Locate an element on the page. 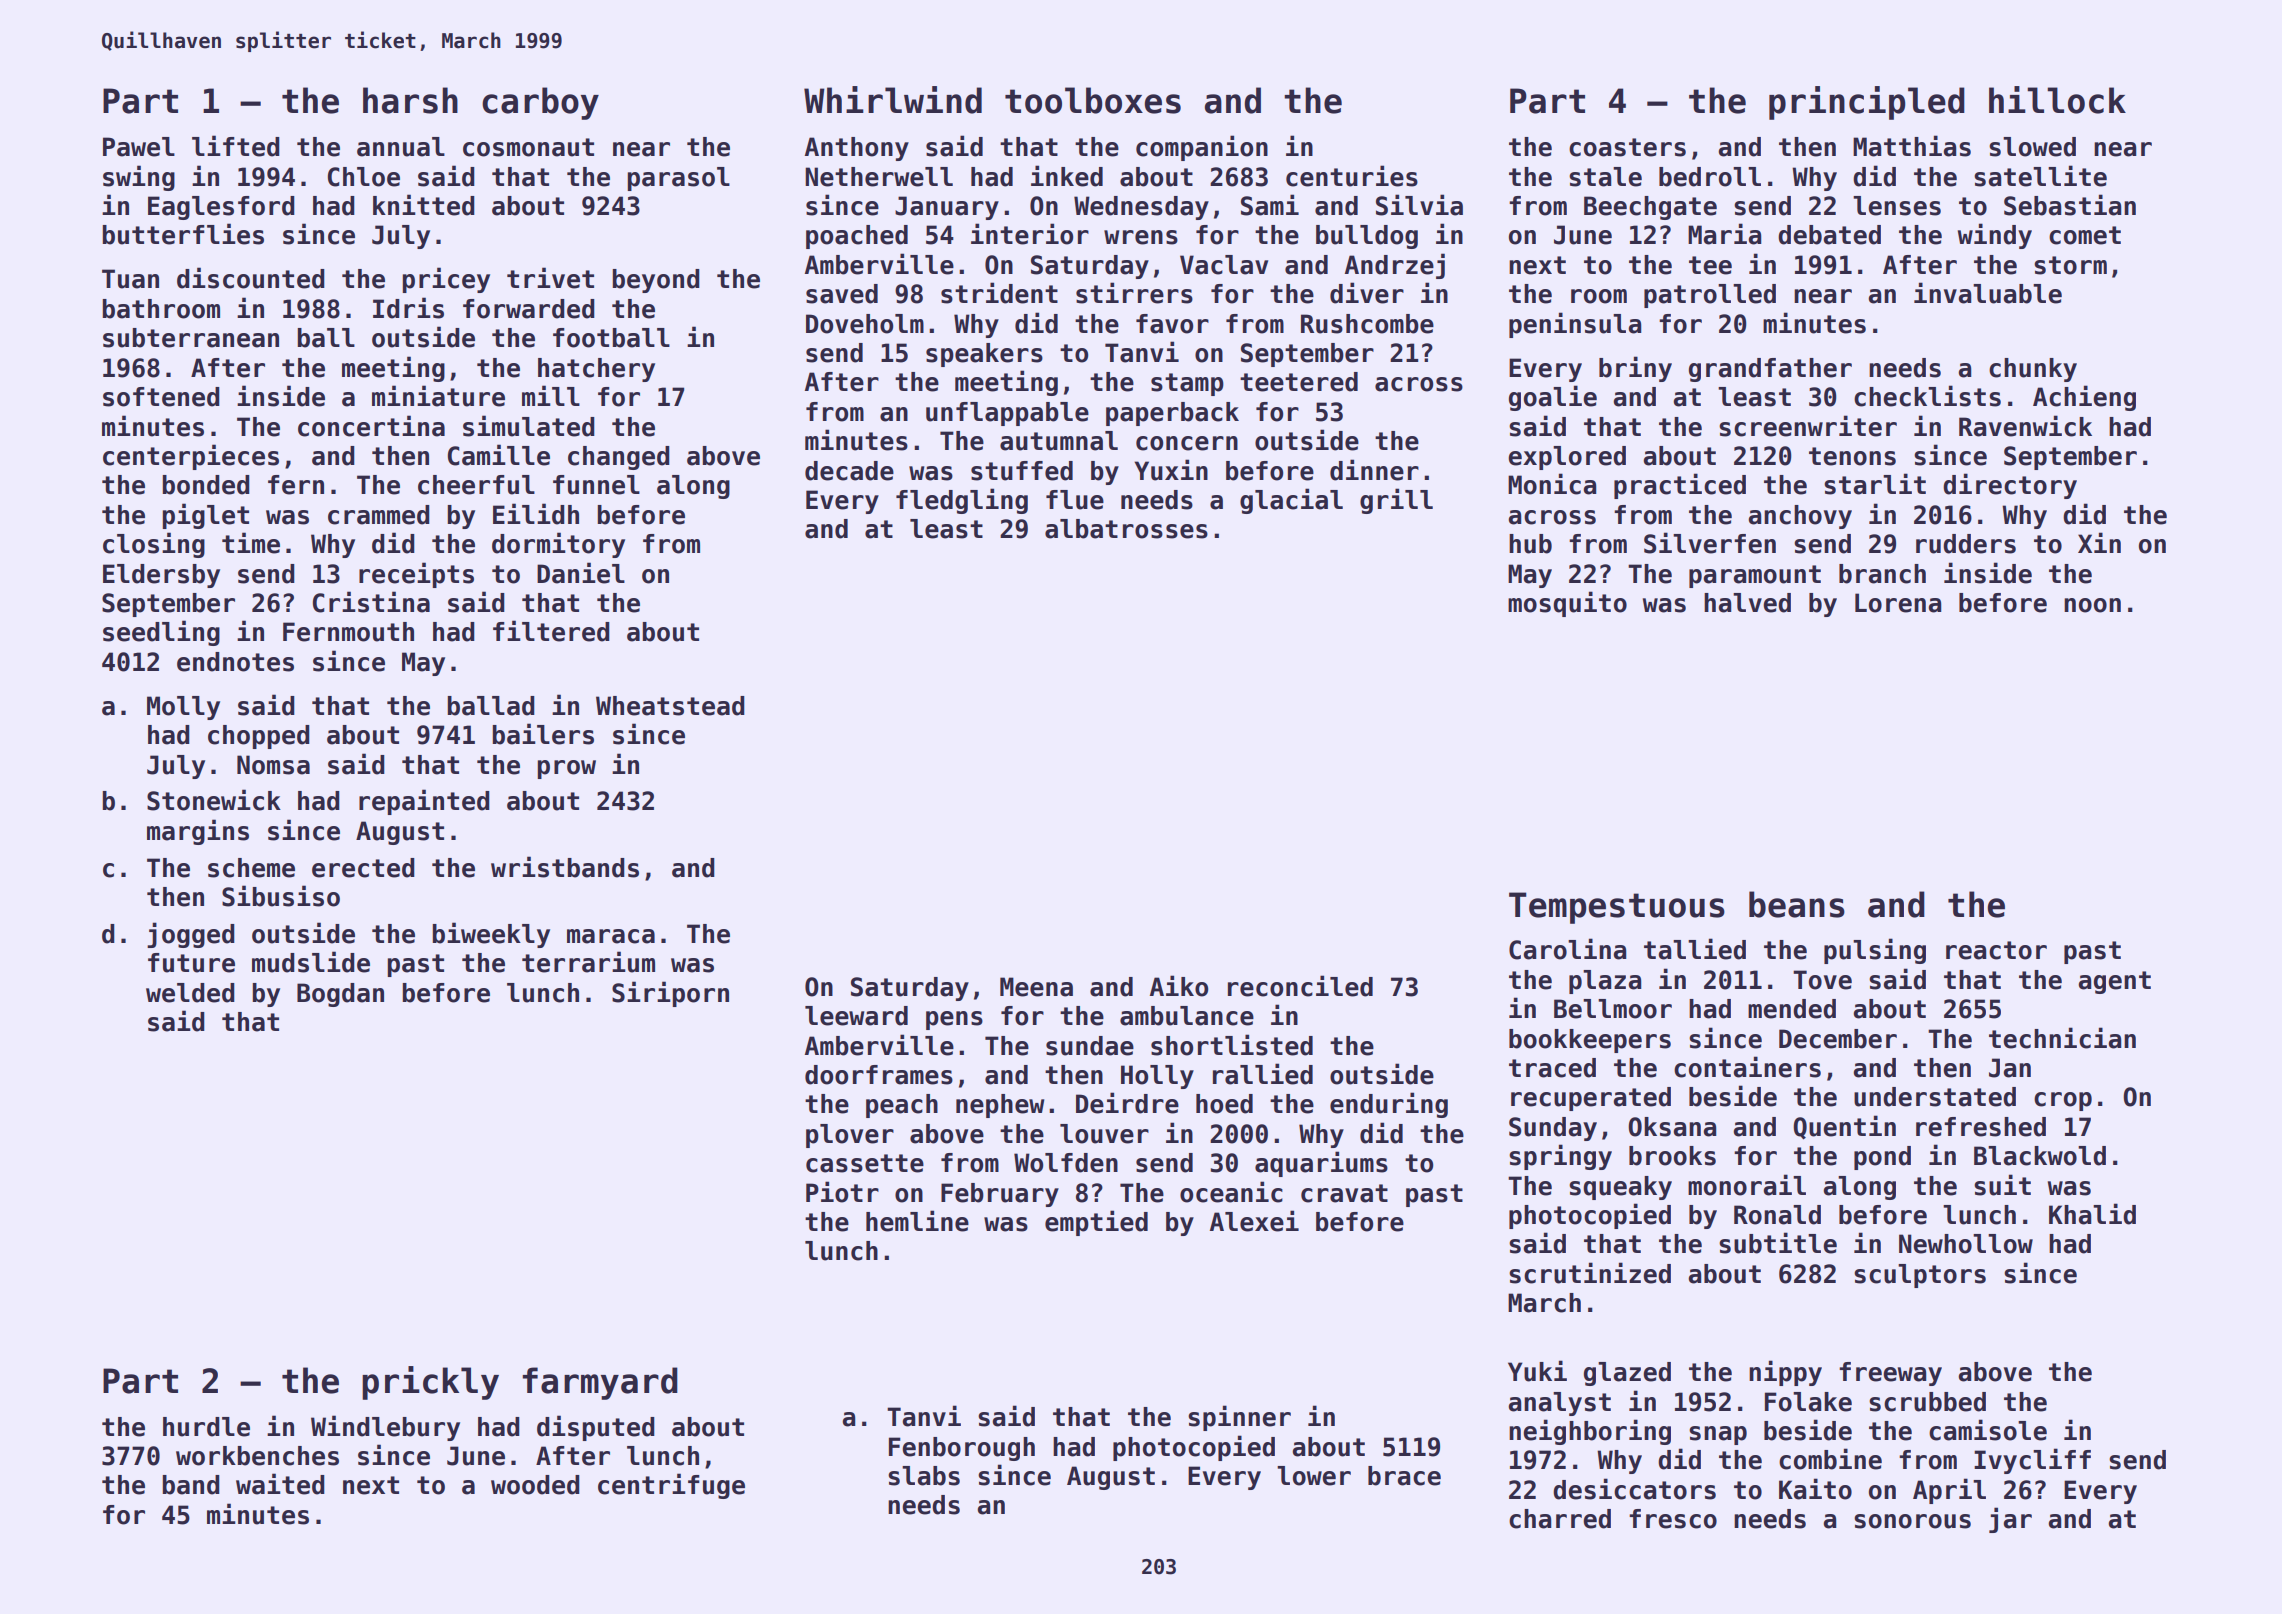  harsh is located at coordinates (410, 100).
